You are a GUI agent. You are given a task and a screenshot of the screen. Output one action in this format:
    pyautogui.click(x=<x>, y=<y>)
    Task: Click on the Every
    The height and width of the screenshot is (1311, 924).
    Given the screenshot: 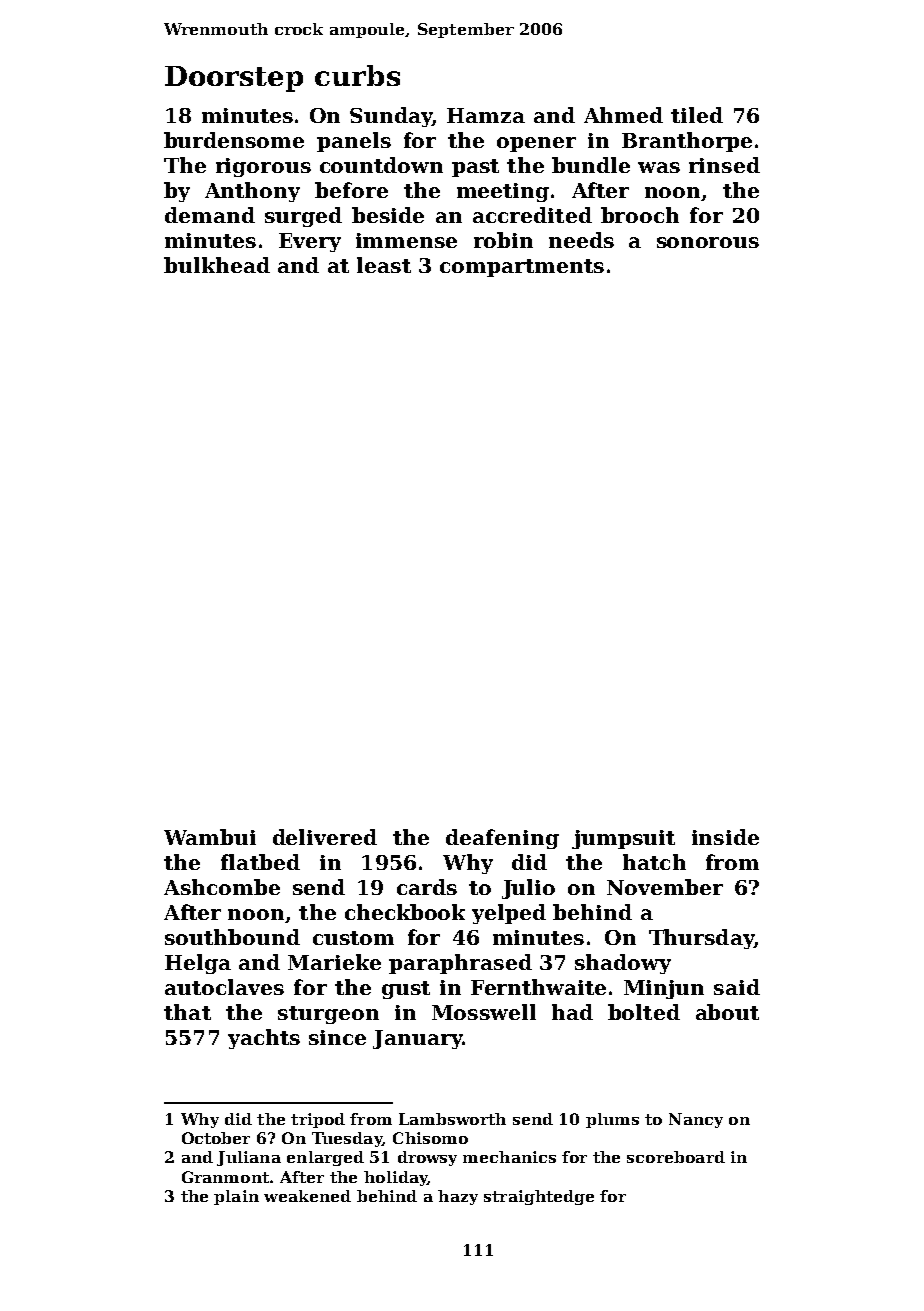 What is the action you would take?
    pyautogui.click(x=310, y=242)
